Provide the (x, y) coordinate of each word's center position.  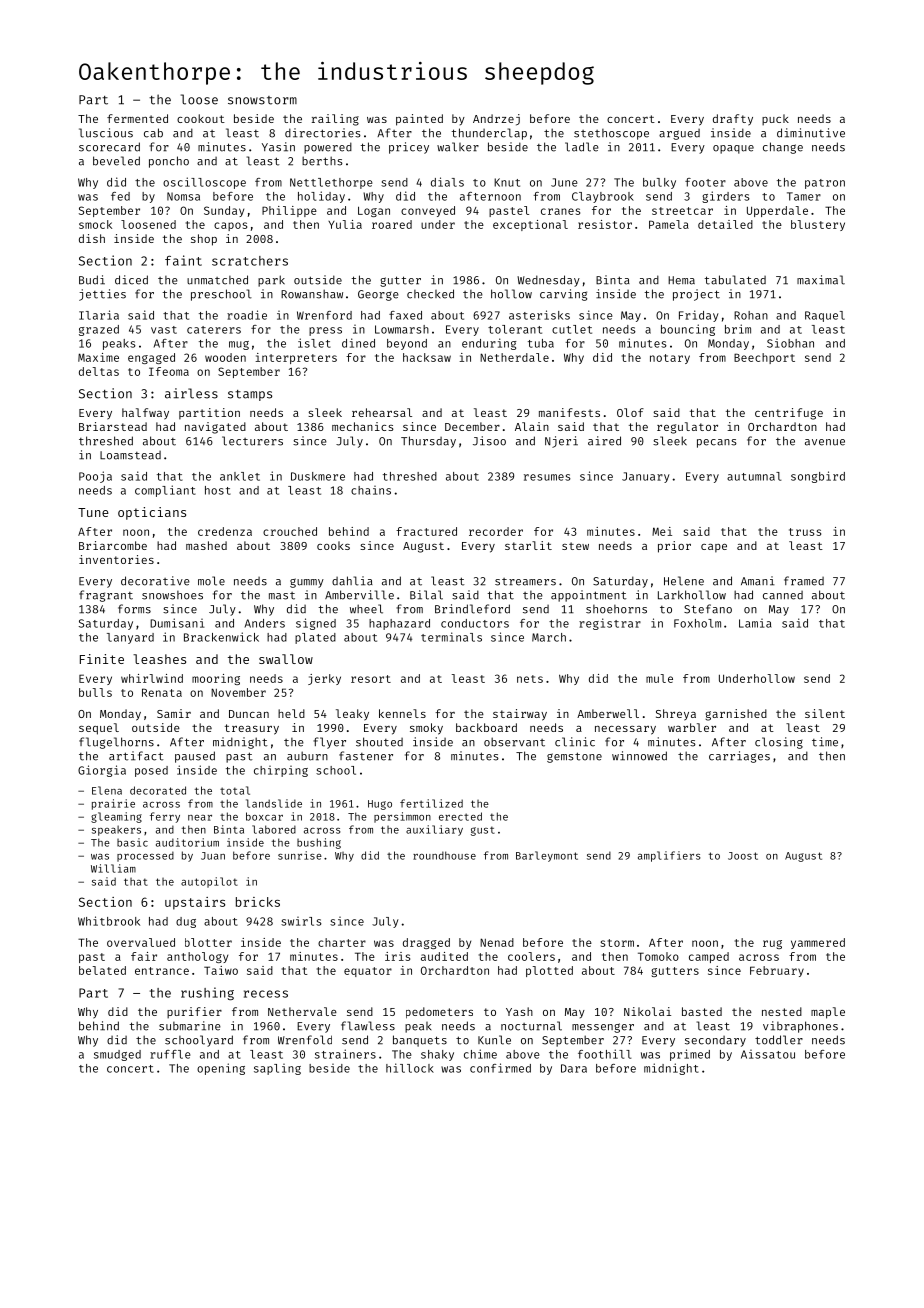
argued (679, 134)
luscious (106, 133)
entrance (162, 971)
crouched (290, 531)
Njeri (561, 442)
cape (714, 548)
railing (335, 120)
